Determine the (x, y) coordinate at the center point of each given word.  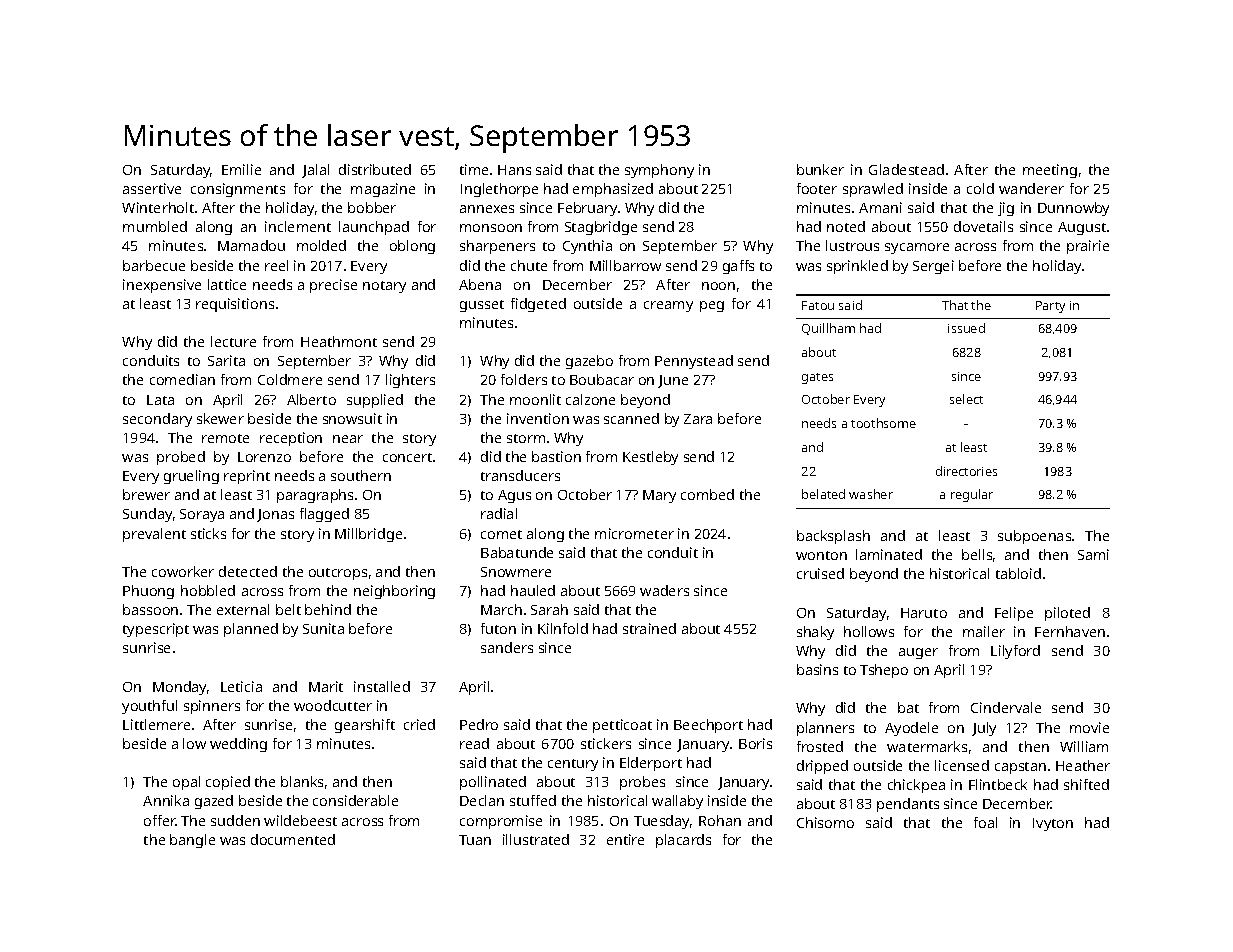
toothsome (883, 423)
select (966, 399)
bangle (192, 841)
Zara (698, 419)
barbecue (154, 265)
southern (361, 475)
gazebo (589, 362)
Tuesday (661, 822)
